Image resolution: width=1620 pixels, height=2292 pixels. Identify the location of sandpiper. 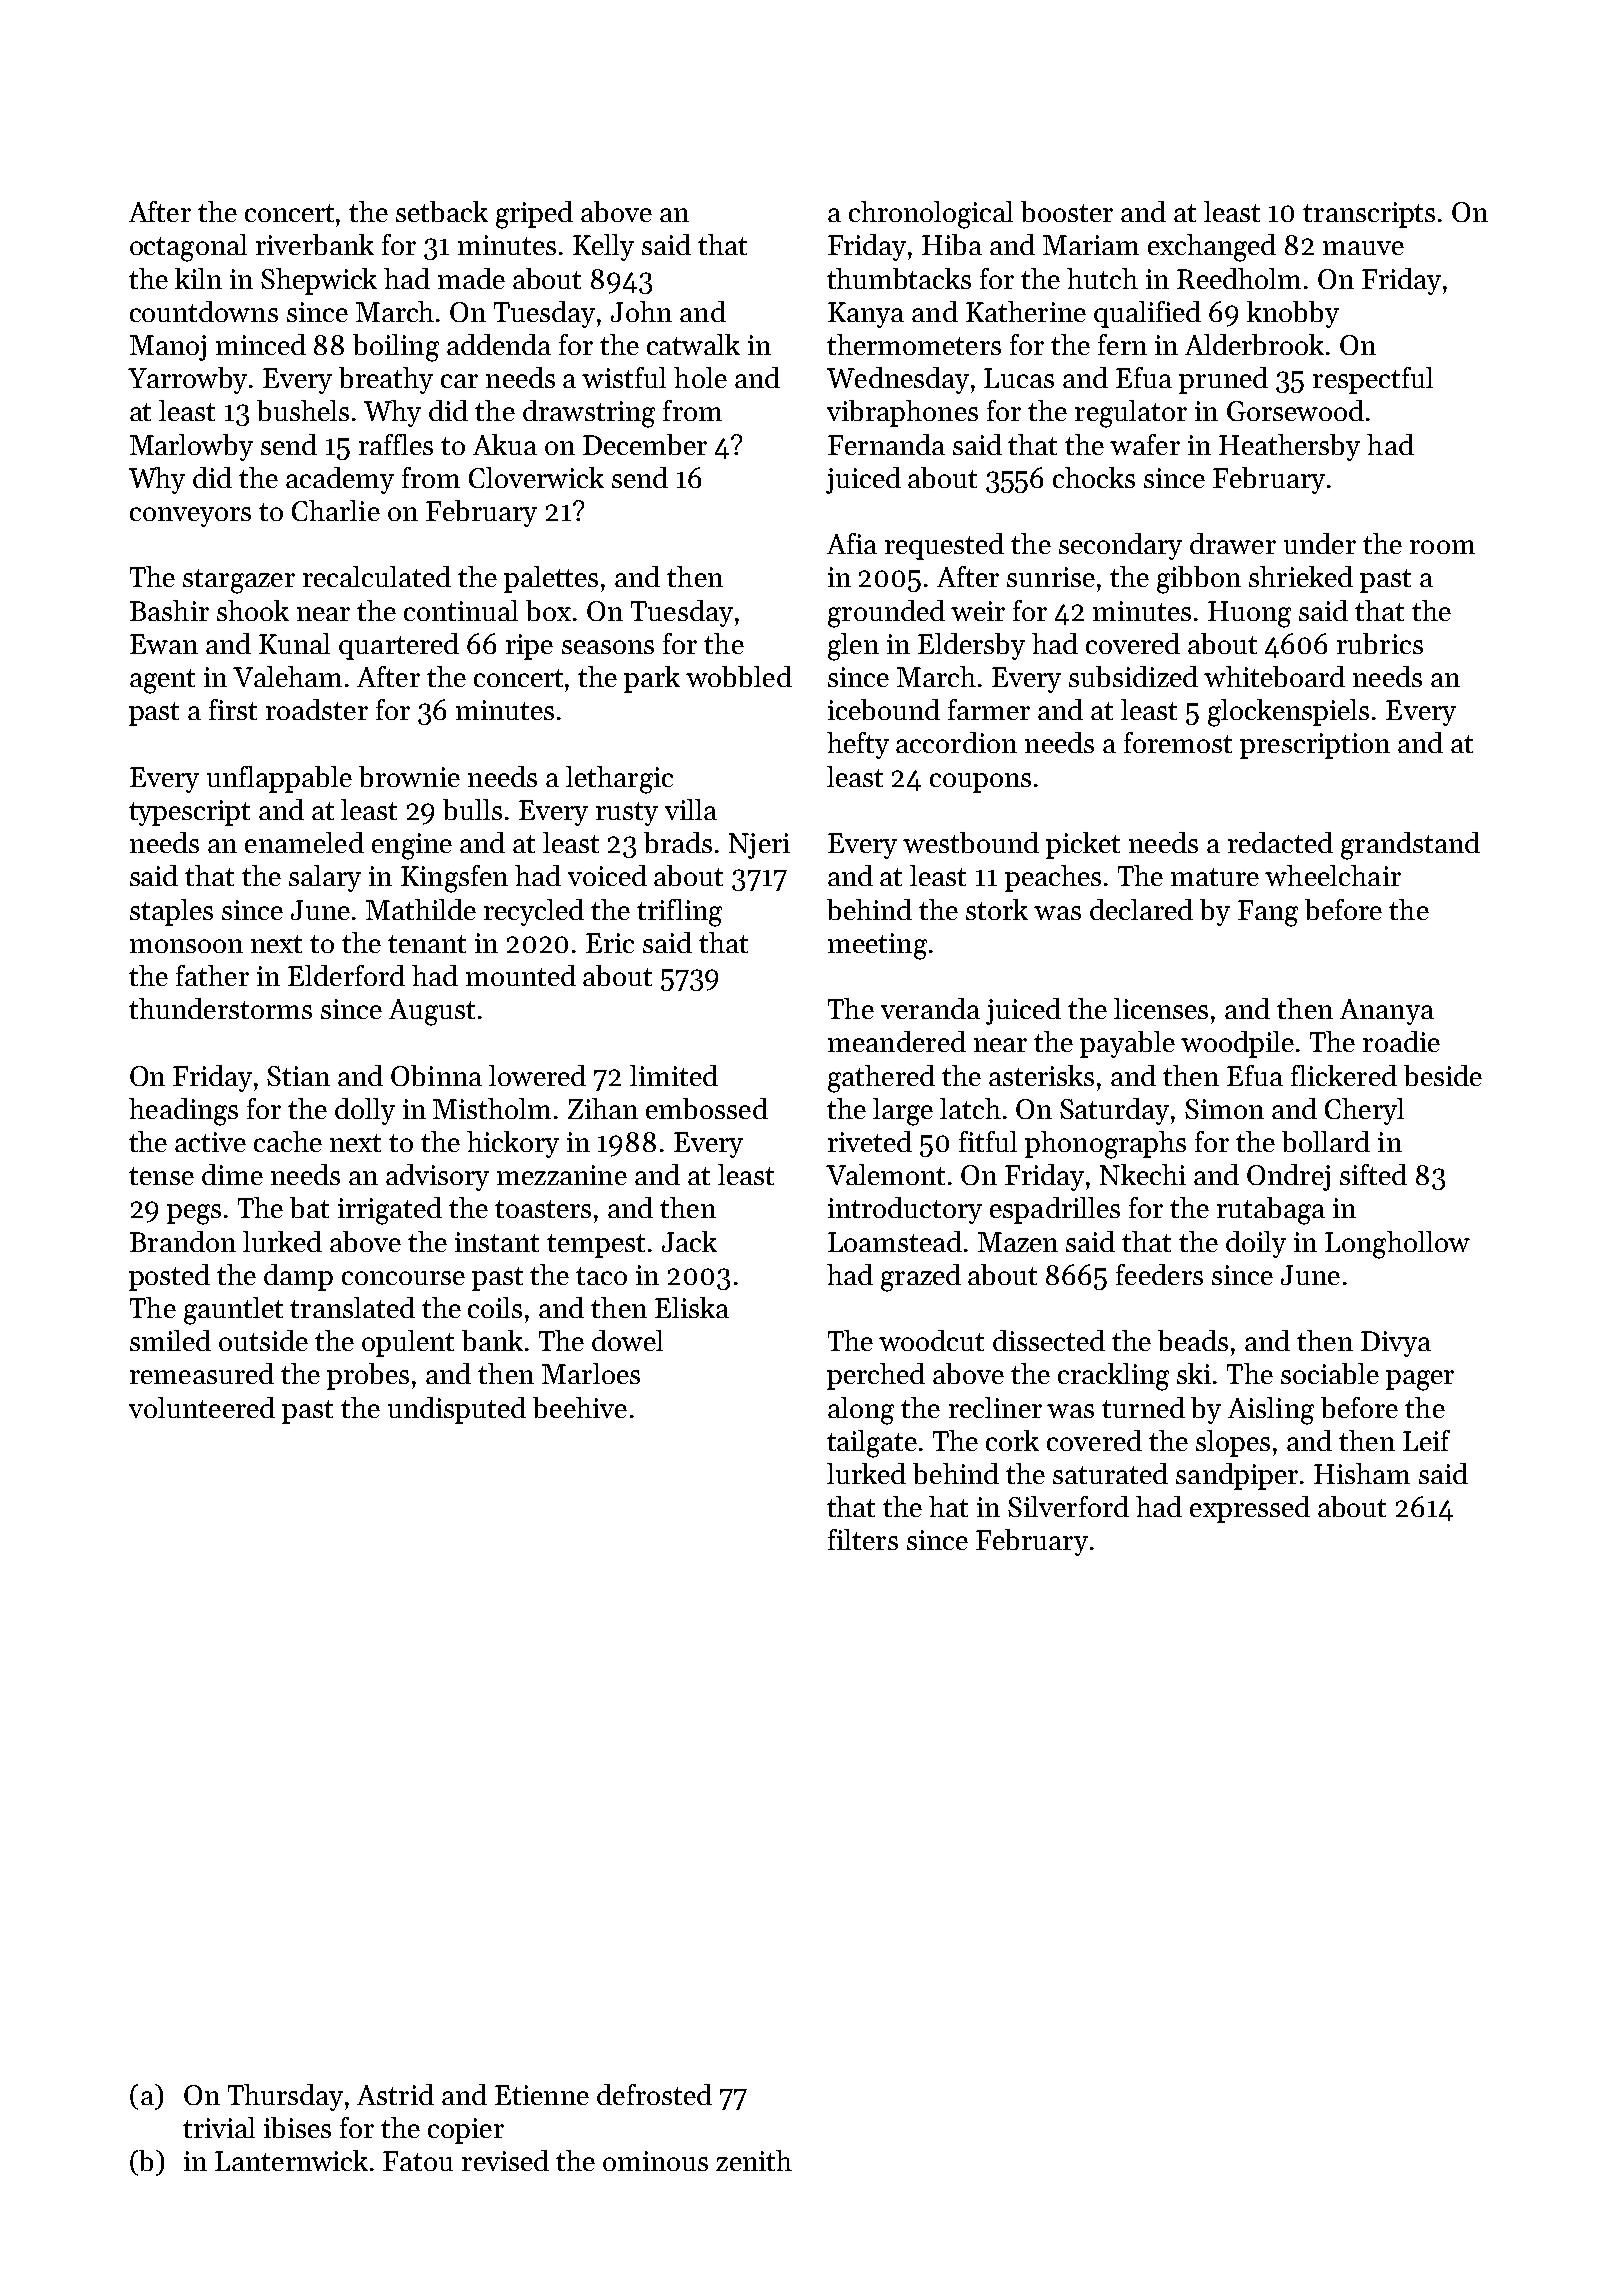
(1237, 1476).
